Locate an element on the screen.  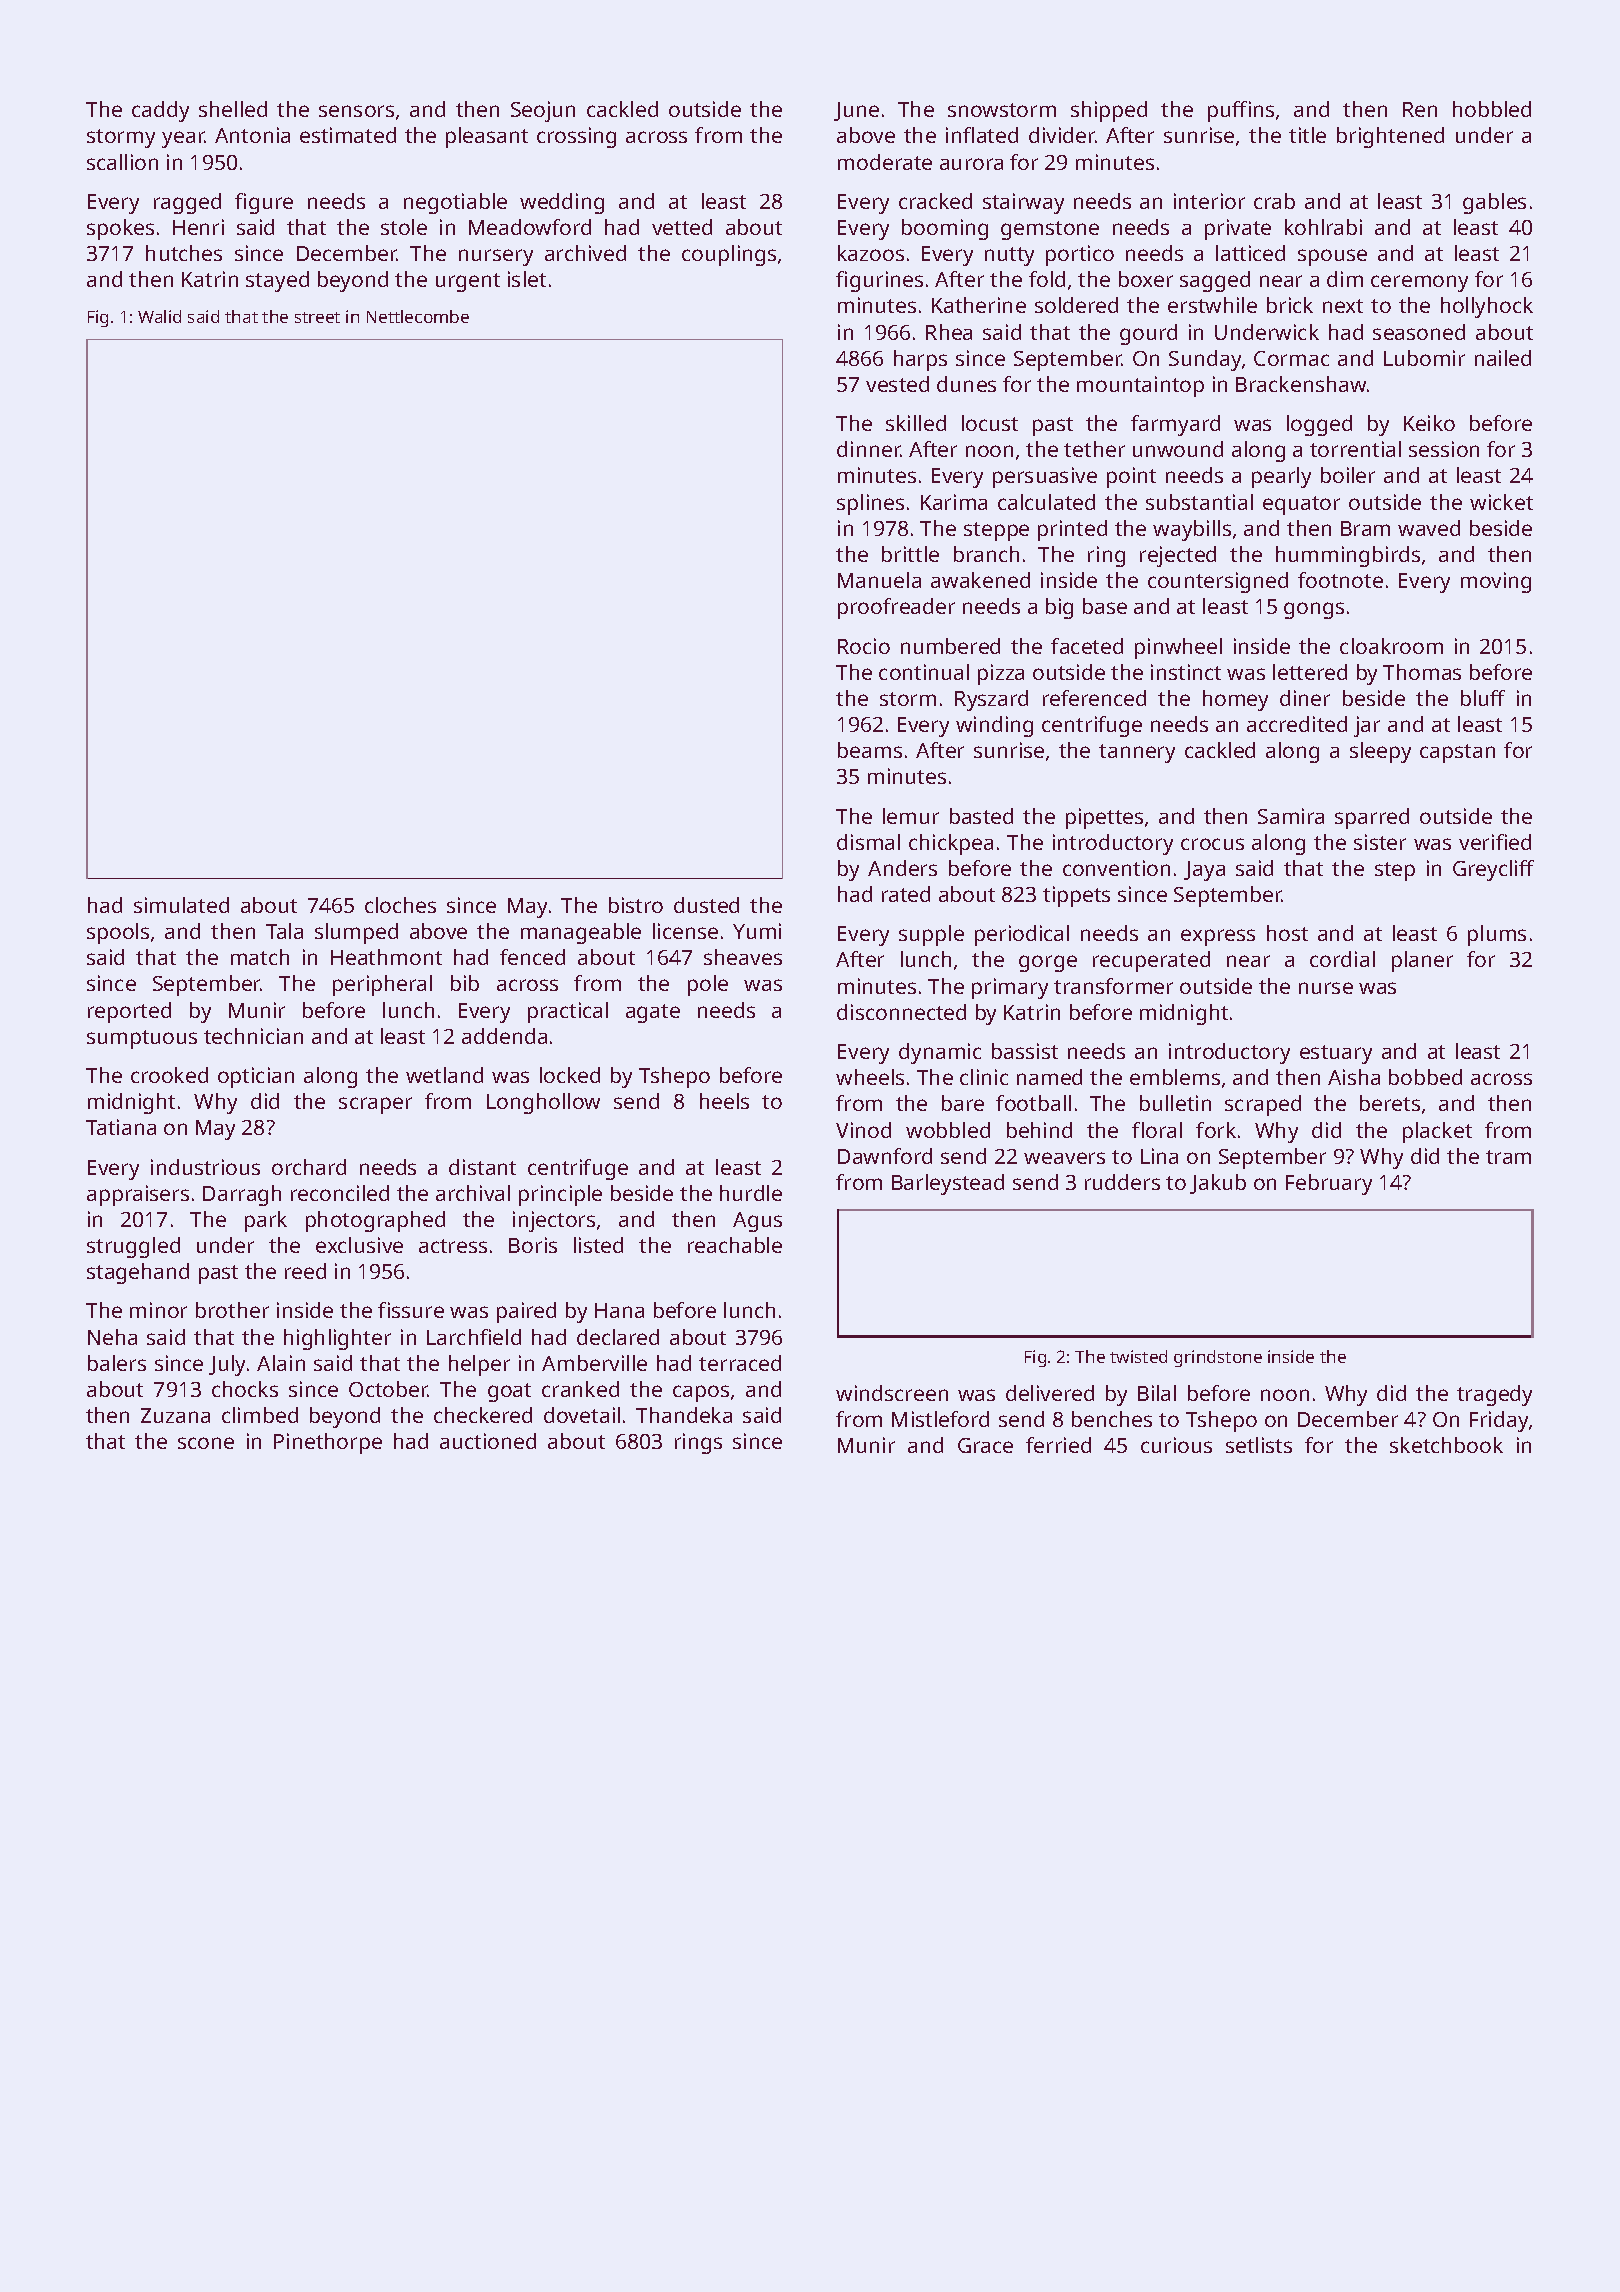
Rocio is located at coordinates (864, 646).
